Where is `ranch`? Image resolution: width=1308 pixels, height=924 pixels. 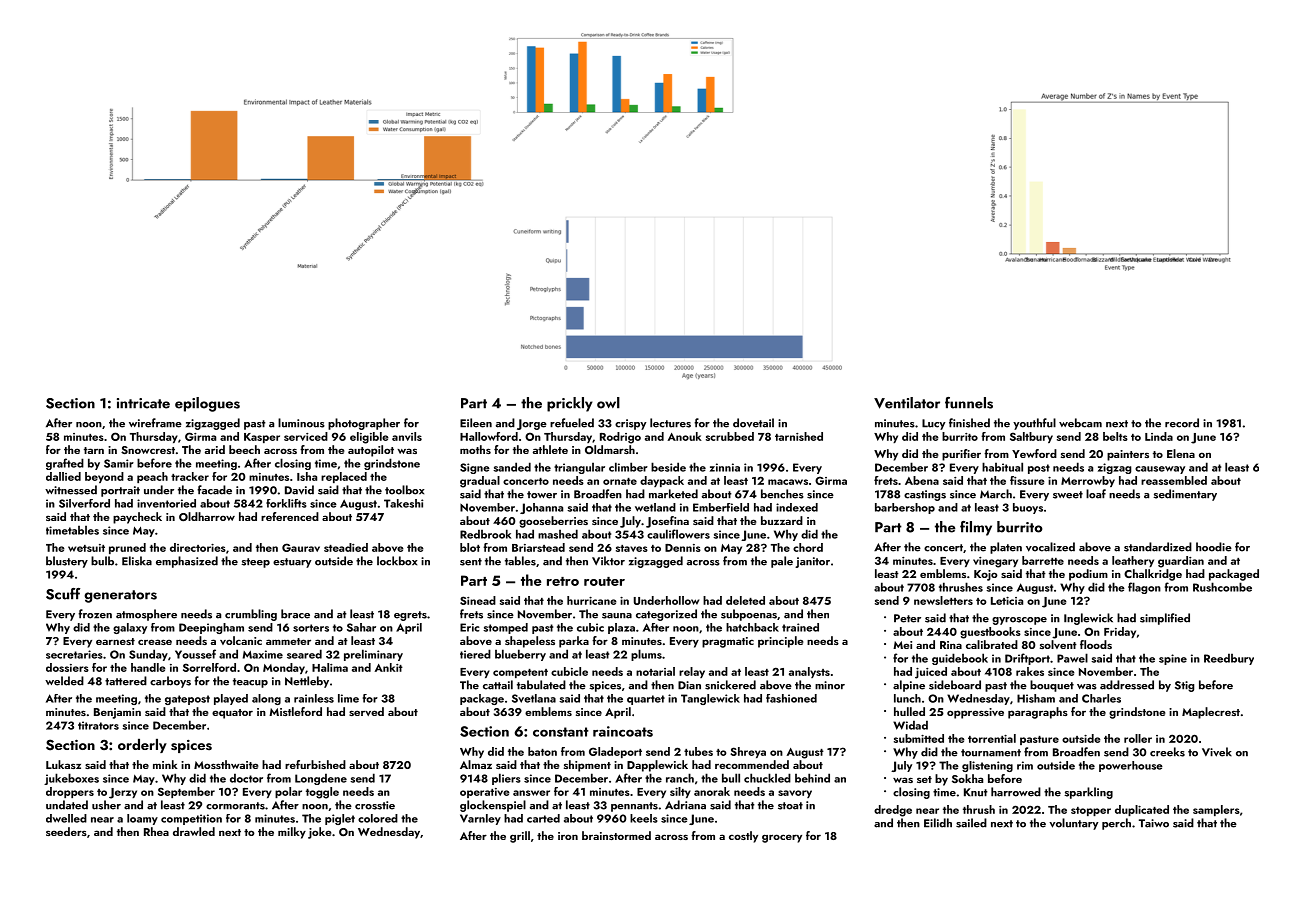 ranch is located at coordinates (680, 778).
